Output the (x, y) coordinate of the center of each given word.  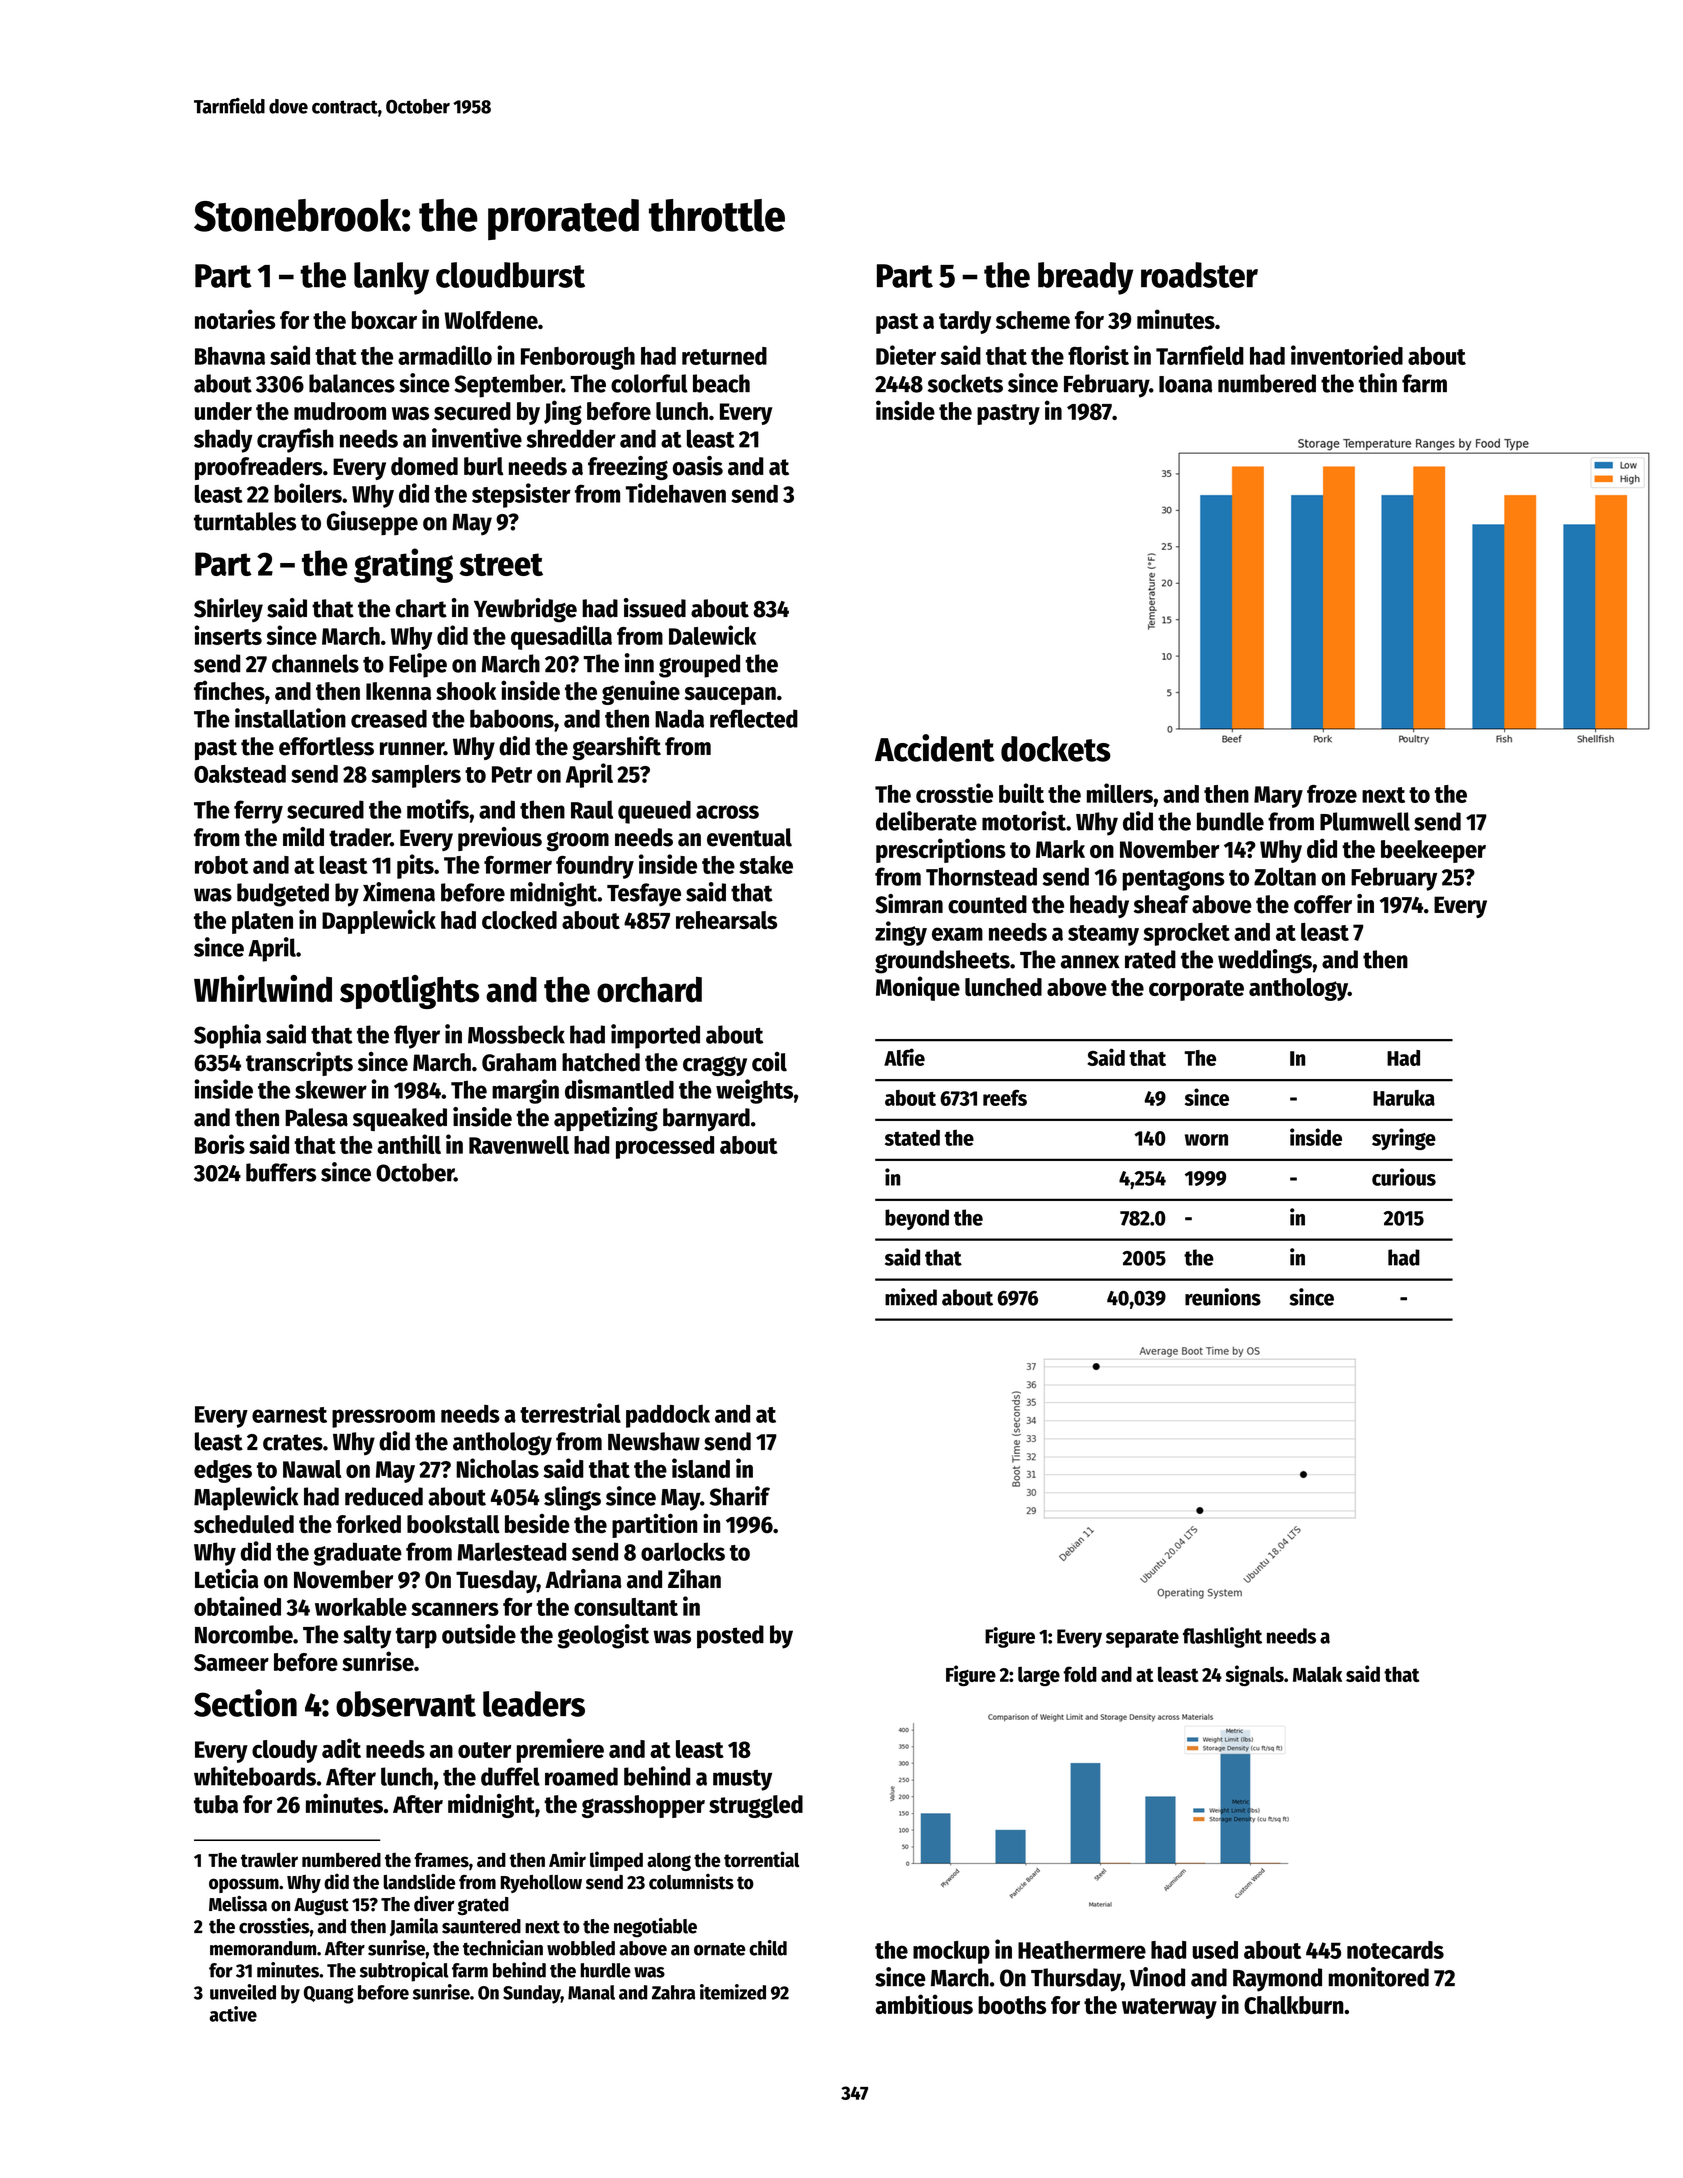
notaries (235, 319)
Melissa (238, 1904)
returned (724, 356)
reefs (1005, 1097)
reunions (1223, 1297)
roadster (1199, 275)
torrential (761, 1859)
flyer (417, 1037)
